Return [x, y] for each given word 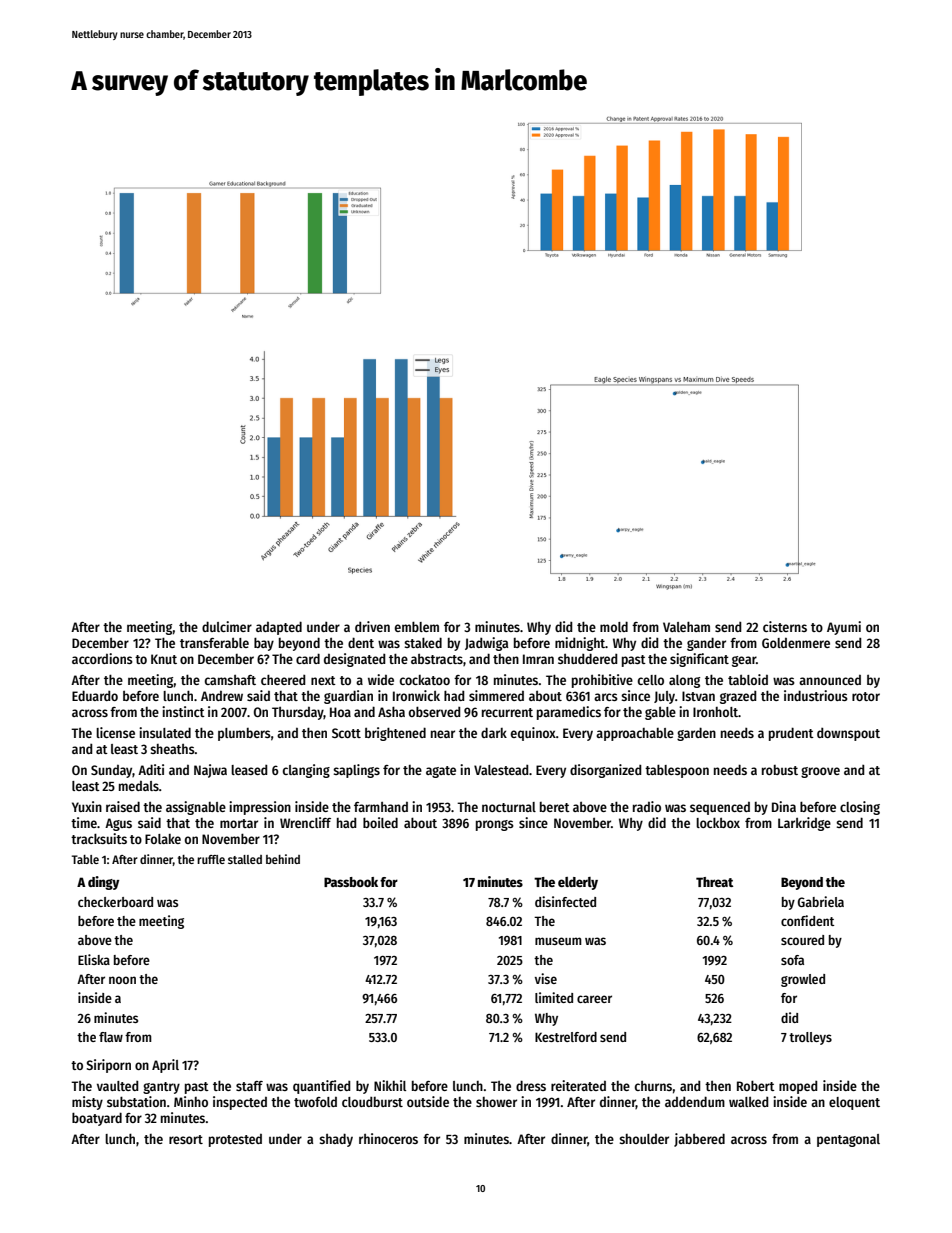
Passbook [351, 882]
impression [260, 808]
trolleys [810, 1038]
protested [235, 1140]
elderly [578, 883]
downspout [848, 734]
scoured [802, 940]
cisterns [785, 626]
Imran [538, 659]
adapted [279, 628]
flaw [111, 1037]
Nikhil [390, 1085]
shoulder [644, 1139]
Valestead [501, 770]
